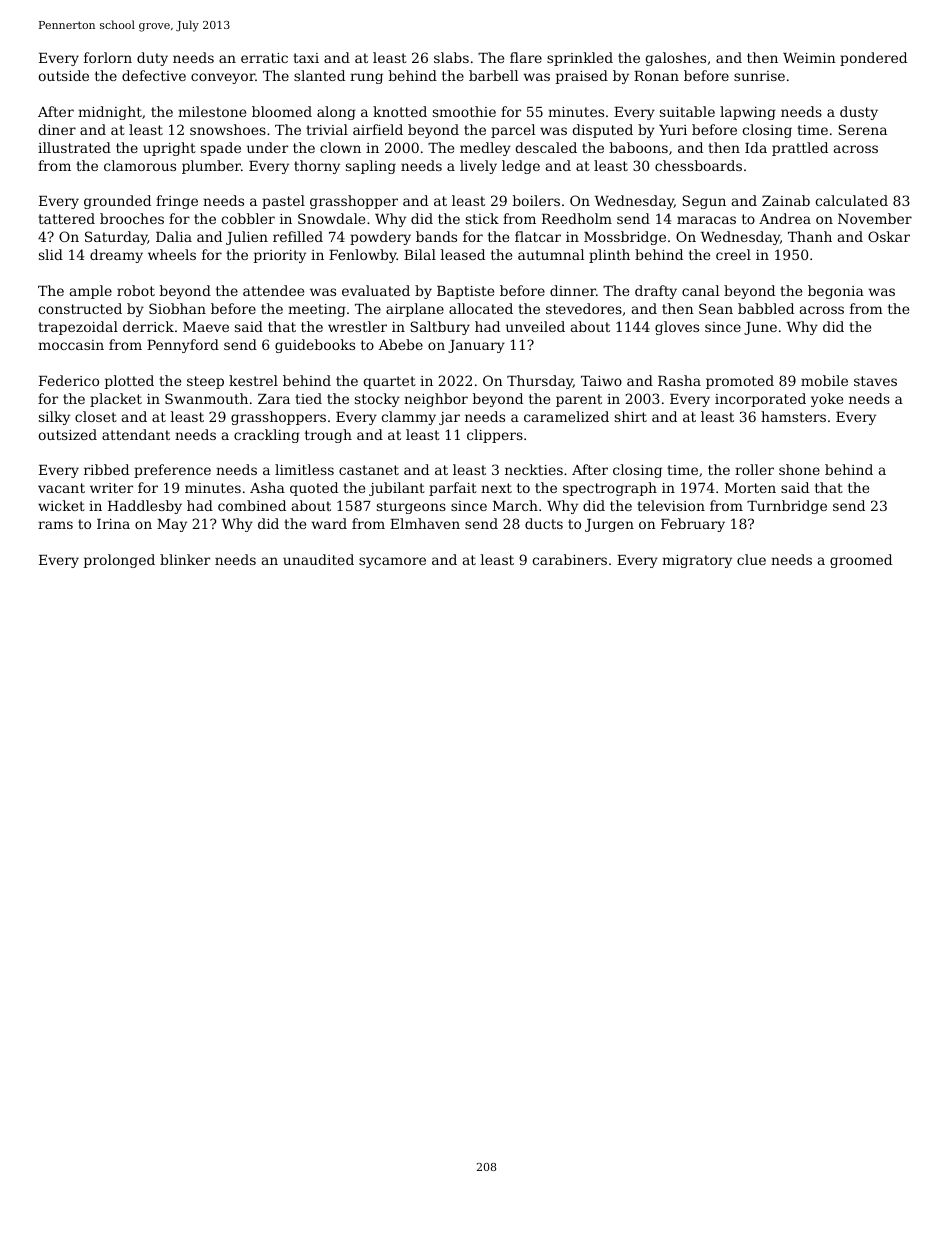  What do you see at coordinates (875, 218) in the screenshot?
I see `November` at bounding box center [875, 218].
